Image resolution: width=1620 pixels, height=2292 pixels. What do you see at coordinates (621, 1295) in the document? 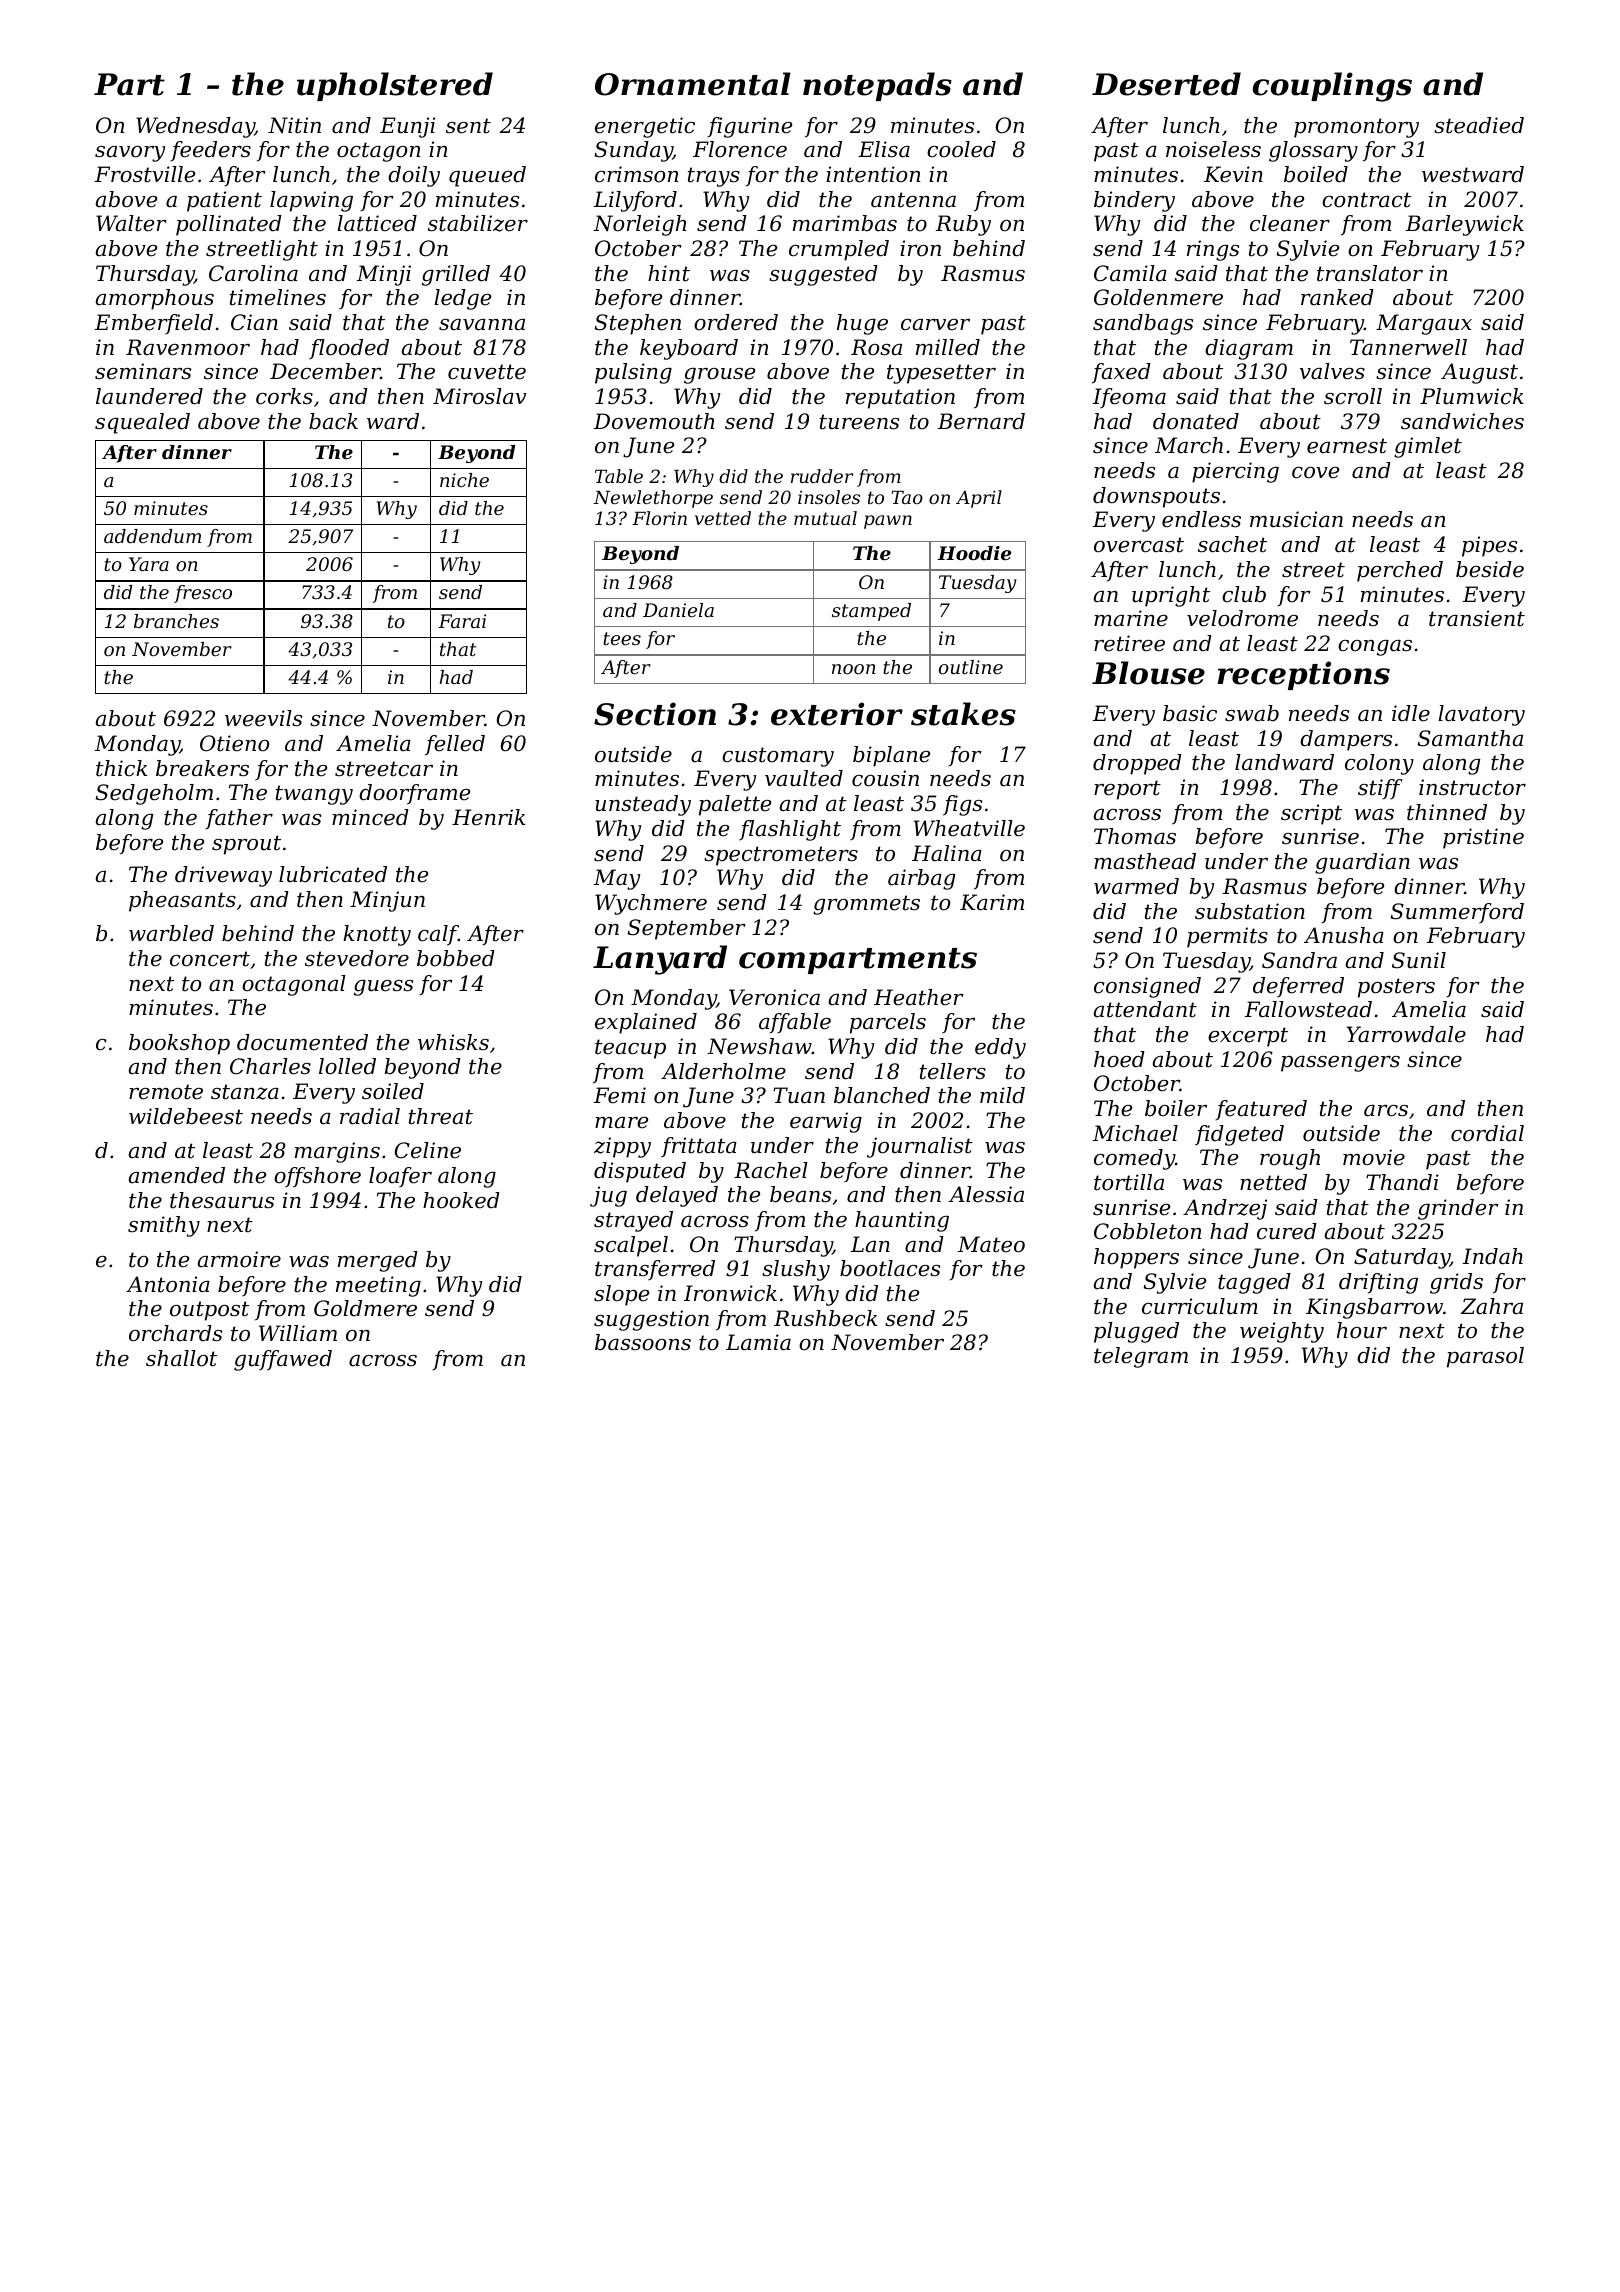
I see `slope` at bounding box center [621, 1295].
